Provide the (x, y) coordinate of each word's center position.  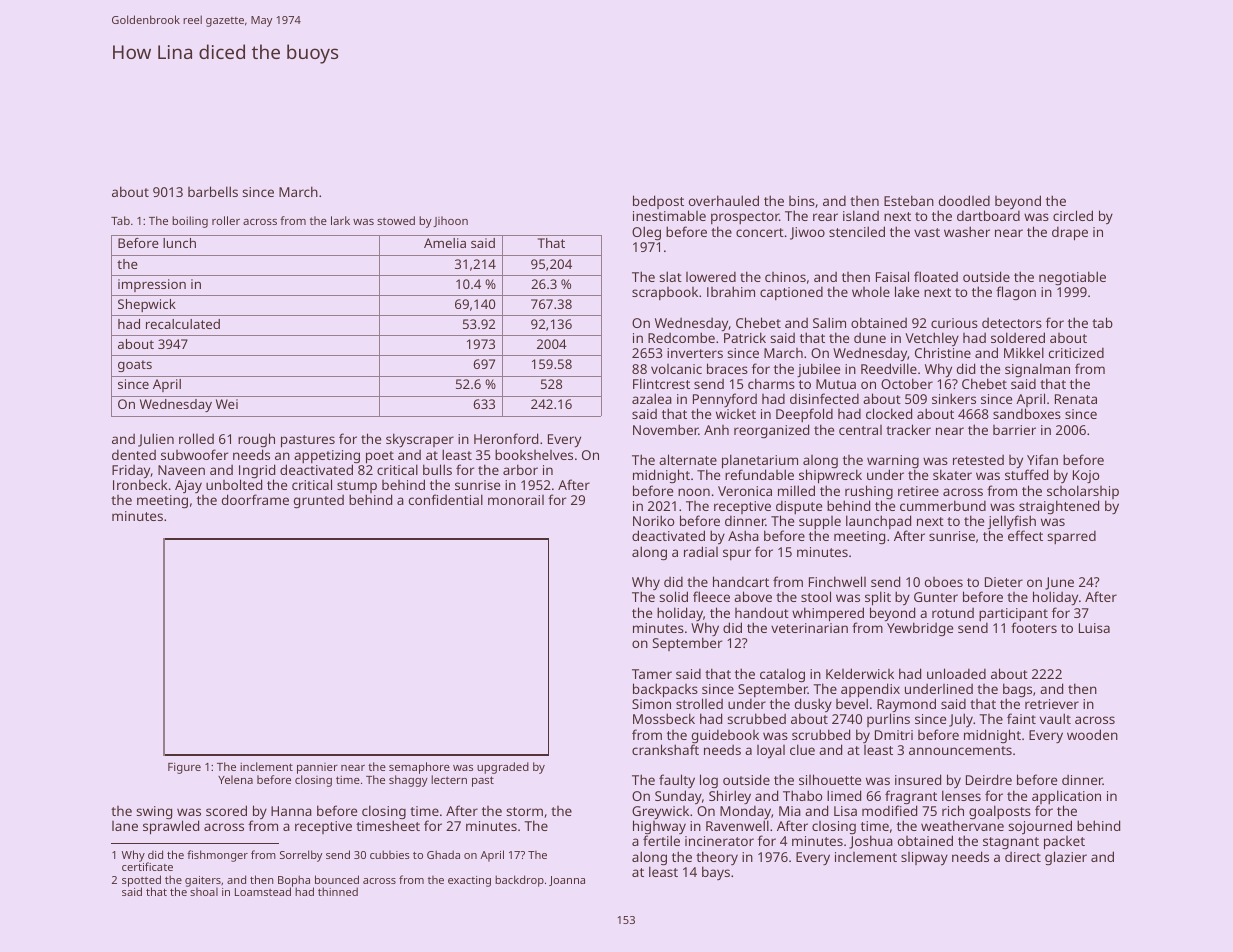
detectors (1012, 323)
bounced (337, 879)
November (666, 429)
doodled (964, 200)
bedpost (658, 202)
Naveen (181, 470)
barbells (213, 191)
